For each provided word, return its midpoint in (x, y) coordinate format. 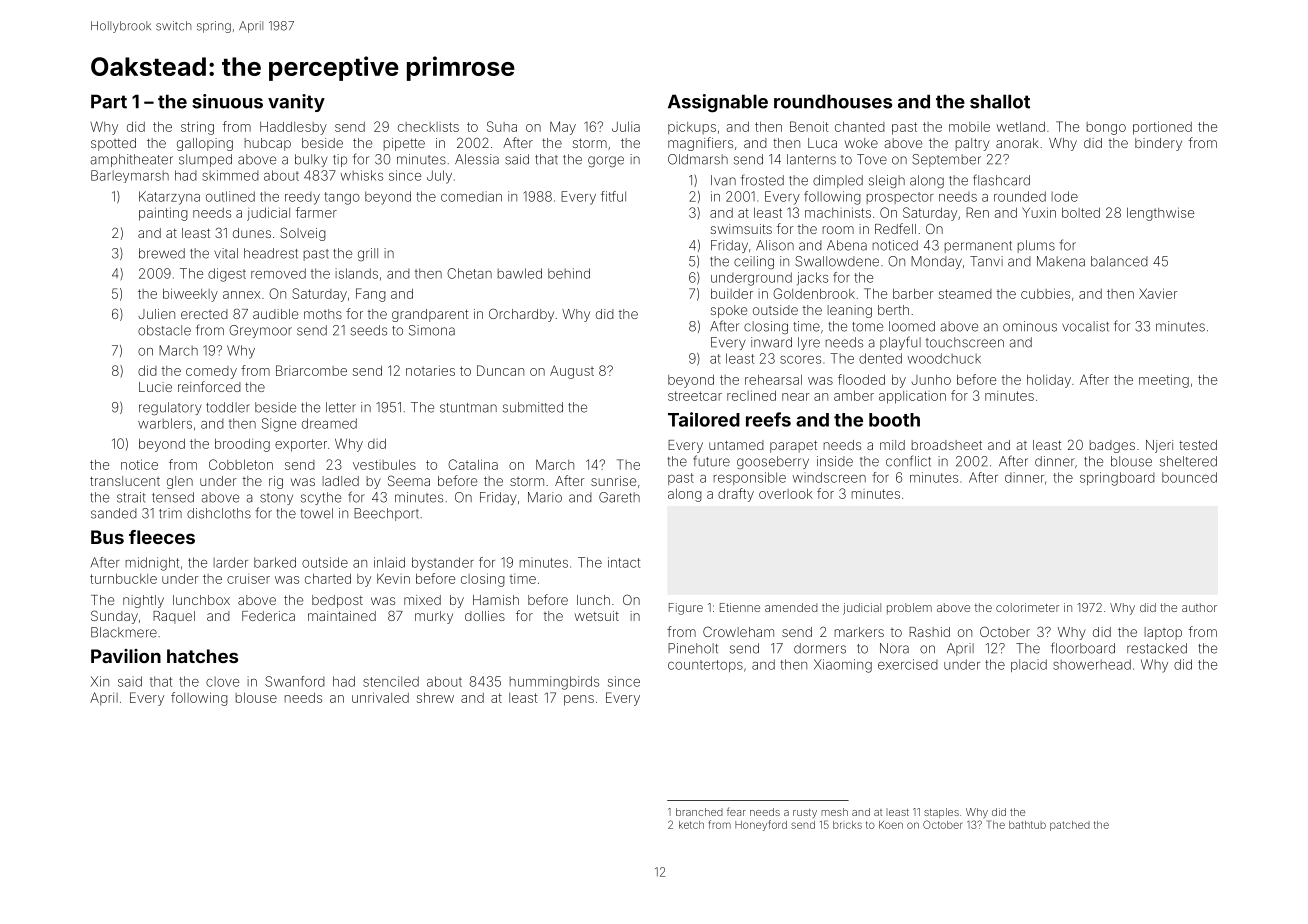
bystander (443, 564)
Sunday (114, 617)
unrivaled (380, 697)
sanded (114, 513)
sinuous (227, 101)
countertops (705, 666)
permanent (978, 247)
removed (278, 273)
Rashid (929, 632)
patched (1070, 826)
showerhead (1092, 664)
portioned (1162, 128)
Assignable (718, 103)
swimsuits (741, 229)
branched (699, 812)
